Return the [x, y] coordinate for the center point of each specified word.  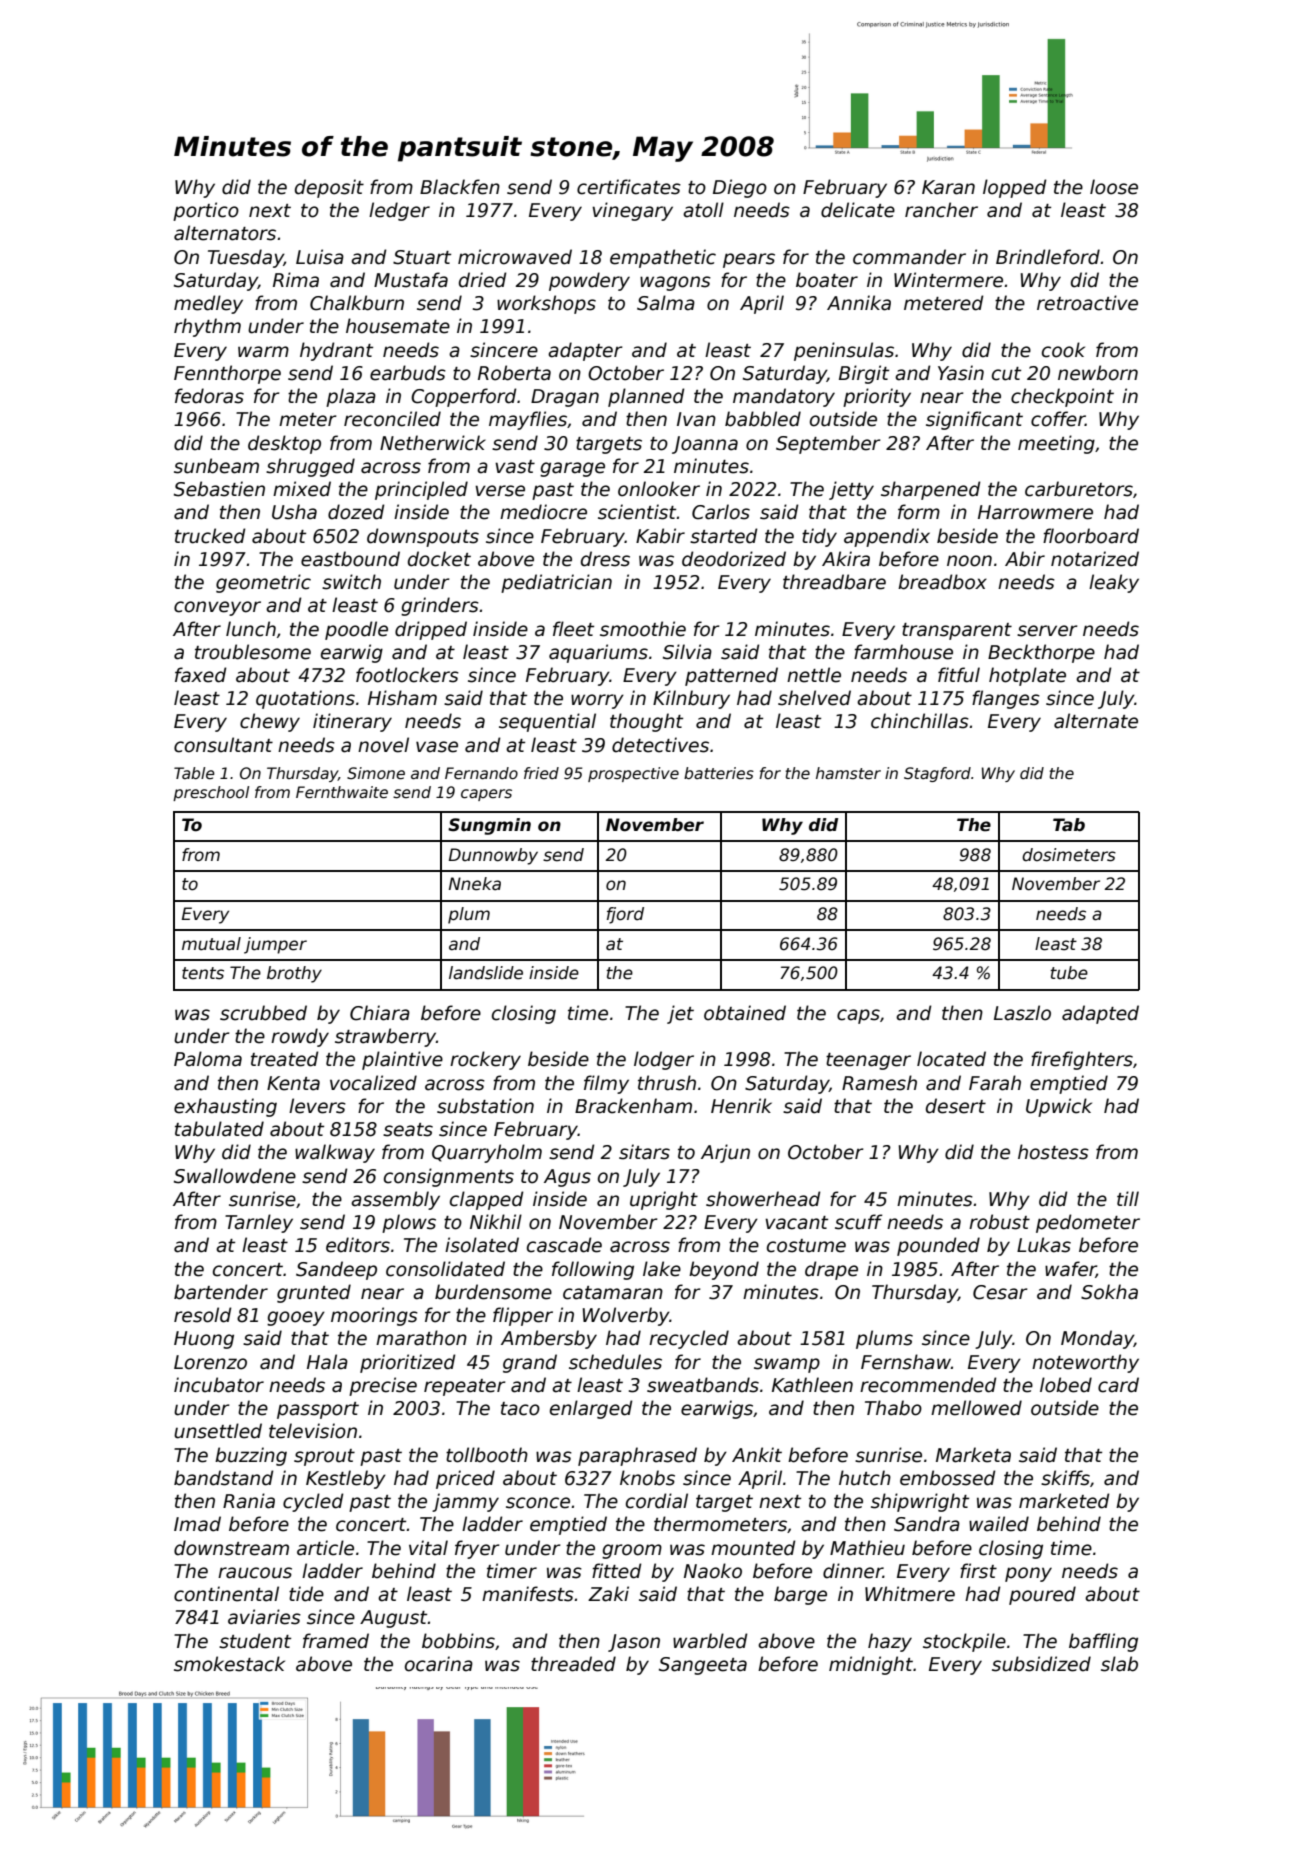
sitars [644, 1152]
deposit [329, 188]
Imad [197, 1524]
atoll [703, 210]
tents [203, 973]
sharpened [931, 490]
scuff [858, 1222]
